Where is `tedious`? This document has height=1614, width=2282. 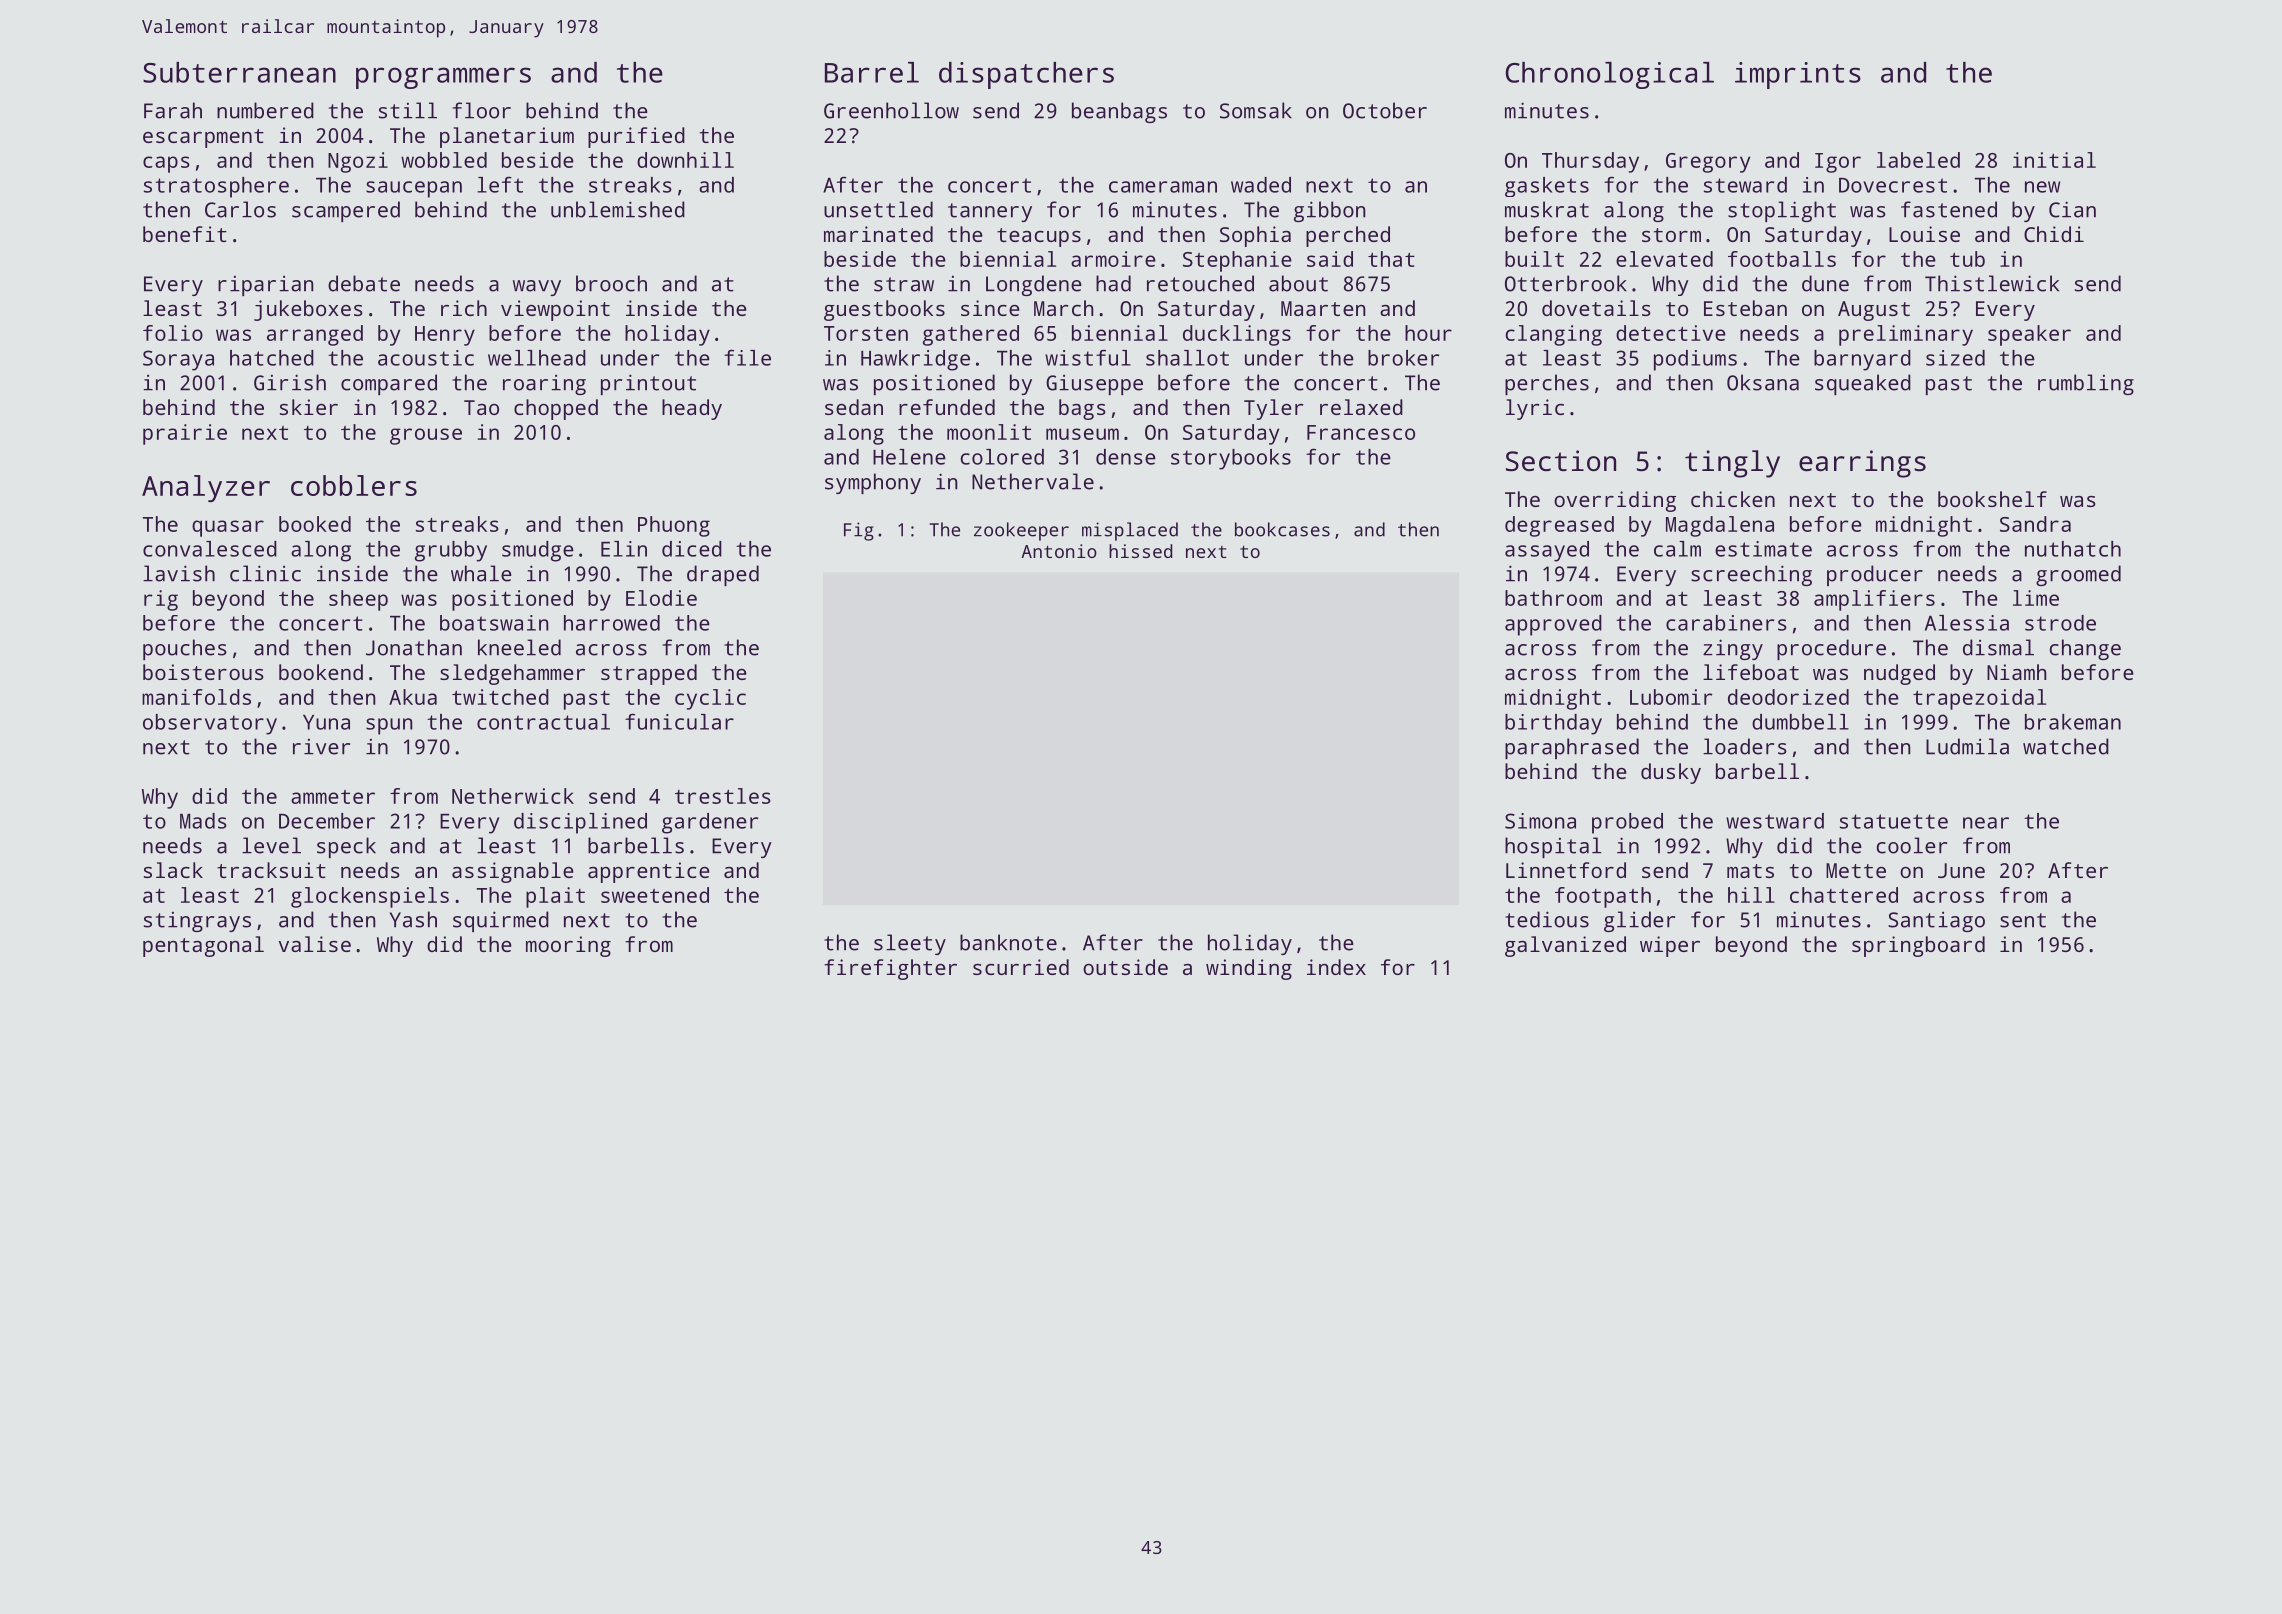 tedious is located at coordinates (1547, 919).
